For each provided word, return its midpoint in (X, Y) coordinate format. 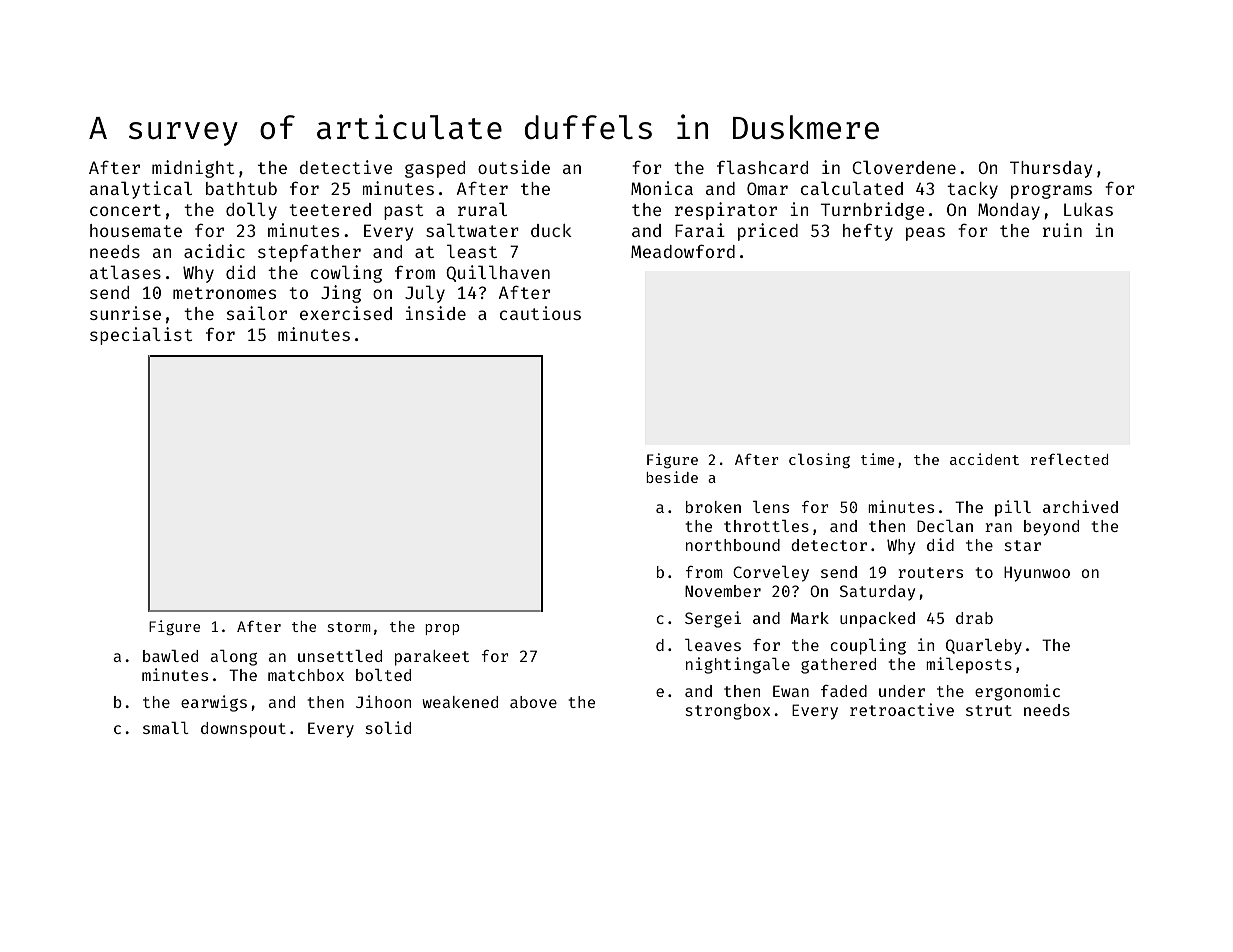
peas (925, 234)
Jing (341, 294)
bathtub (241, 188)
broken (713, 507)
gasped (435, 169)
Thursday (1051, 169)
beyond (1051, 528)
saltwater (472, 230)
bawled (170, 656)
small (166, 728)
